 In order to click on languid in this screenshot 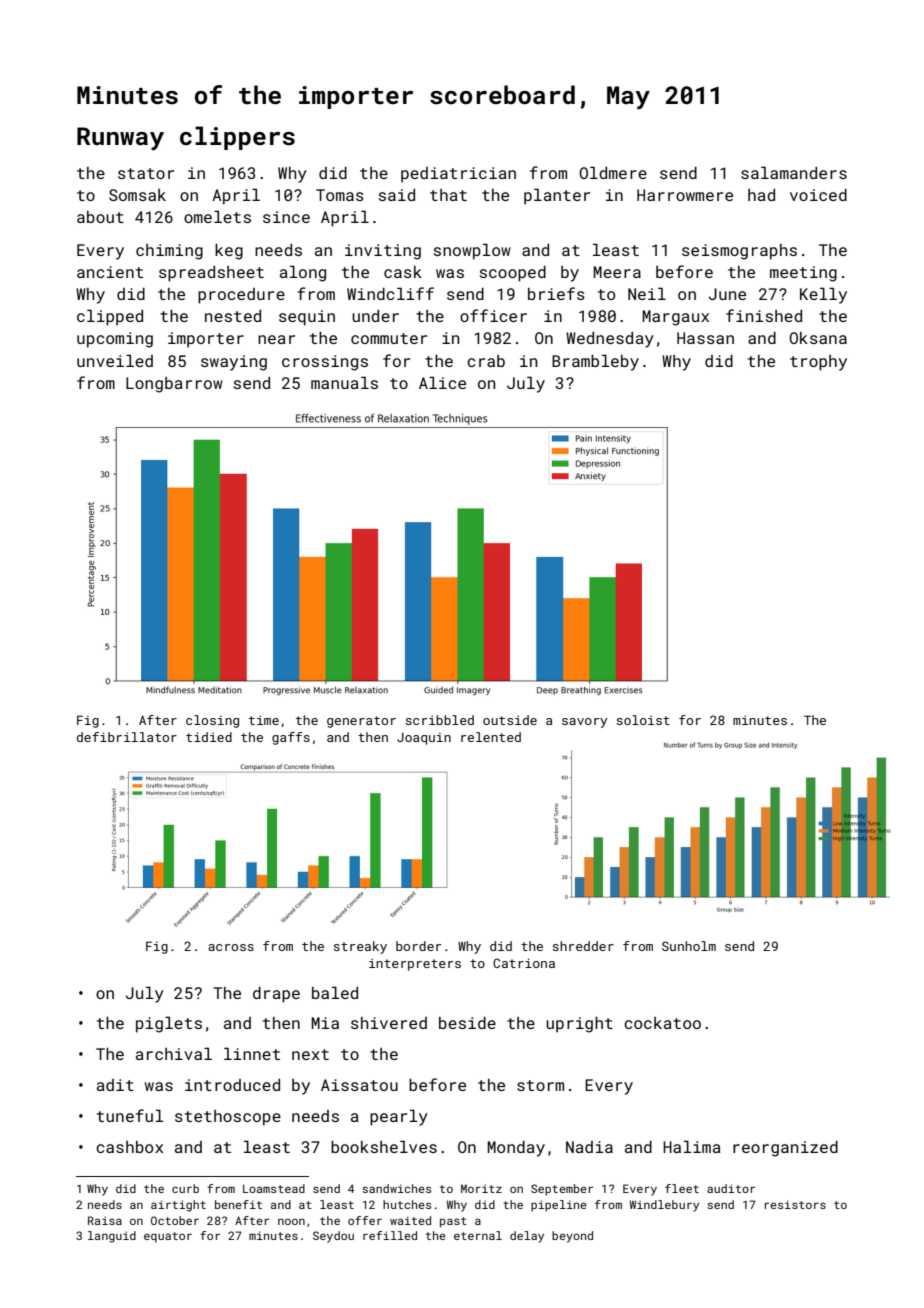, I will do `click(112, 1237)`.
